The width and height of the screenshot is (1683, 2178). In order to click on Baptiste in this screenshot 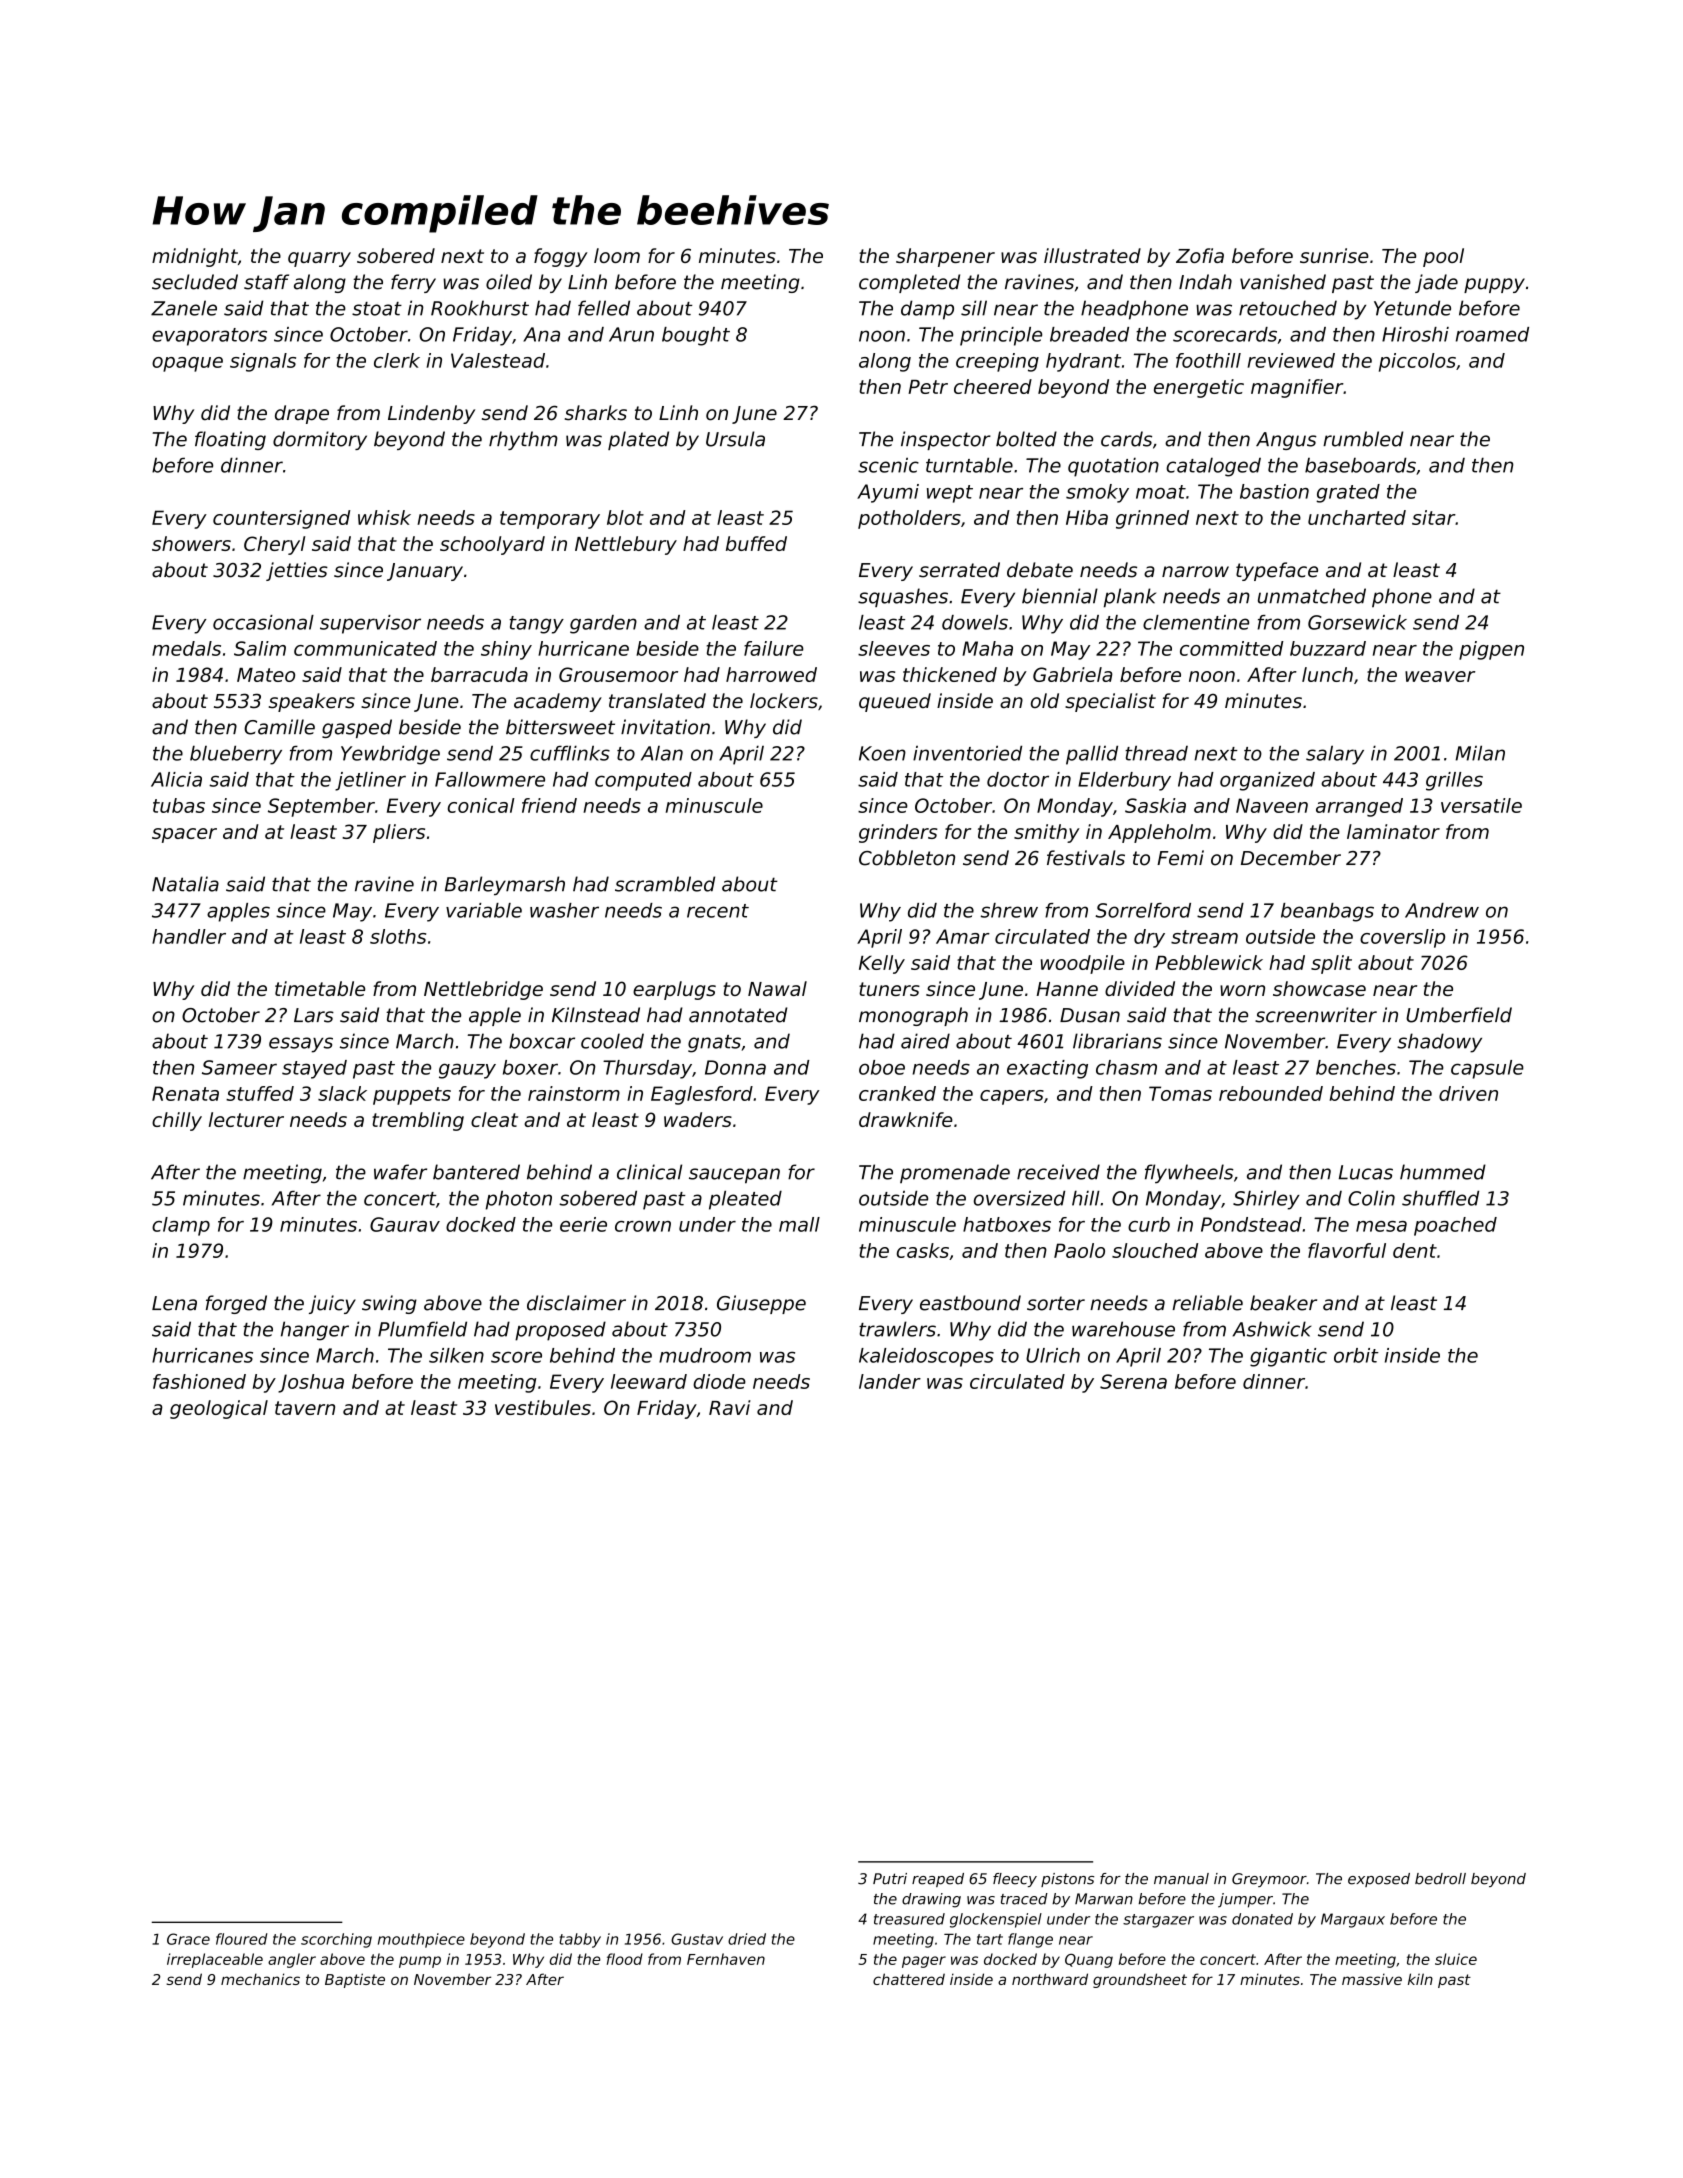, I will do `click(355, 1980)`.
